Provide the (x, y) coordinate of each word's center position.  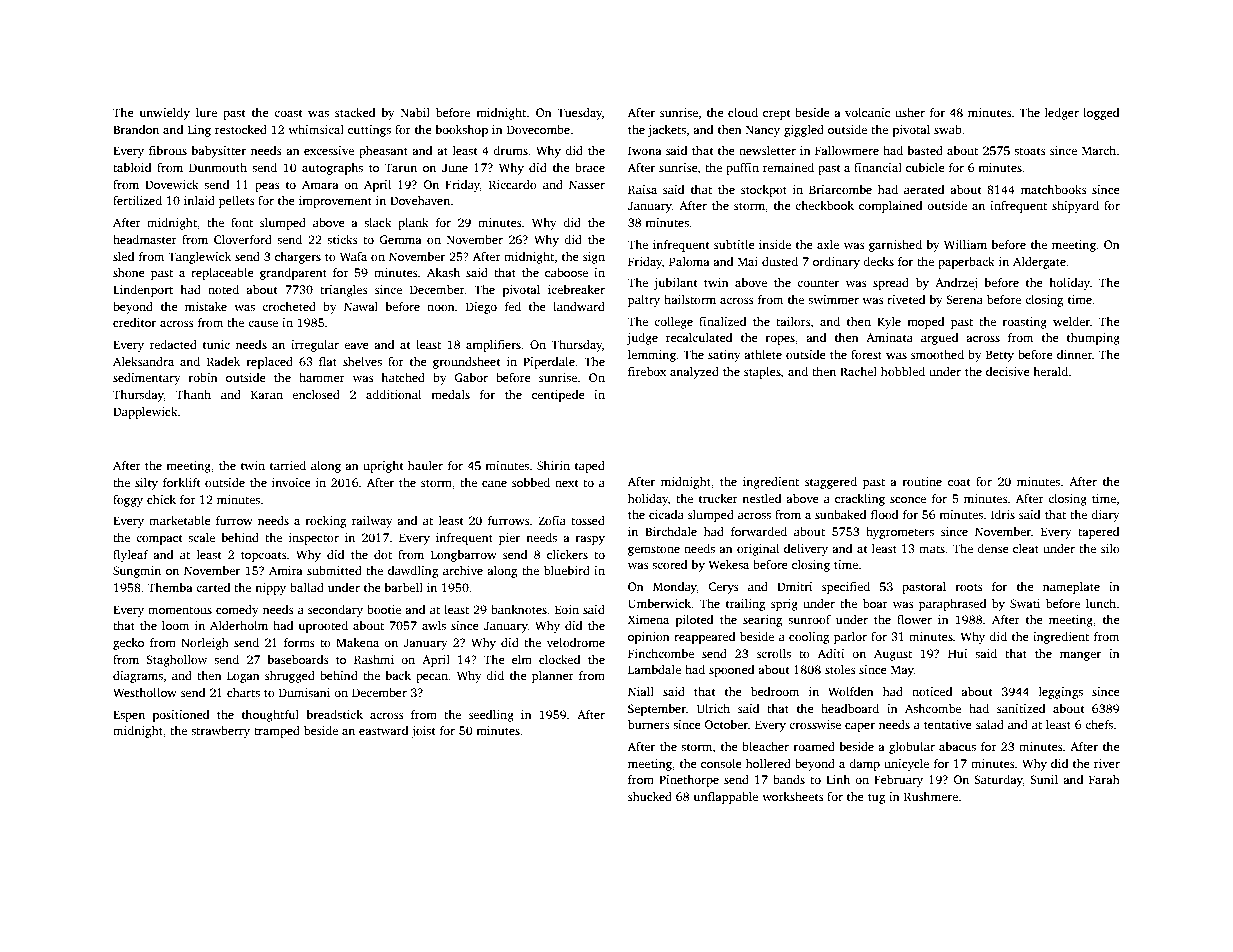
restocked (241, 129)
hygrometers (900, 533)
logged (1101, 114)
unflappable (725, 798)
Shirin (553, 465)
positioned (181, 716)
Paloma (689, 261)
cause (263, 324)
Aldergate (1039, 263)
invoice (291, 482)
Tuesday (579, 114)
